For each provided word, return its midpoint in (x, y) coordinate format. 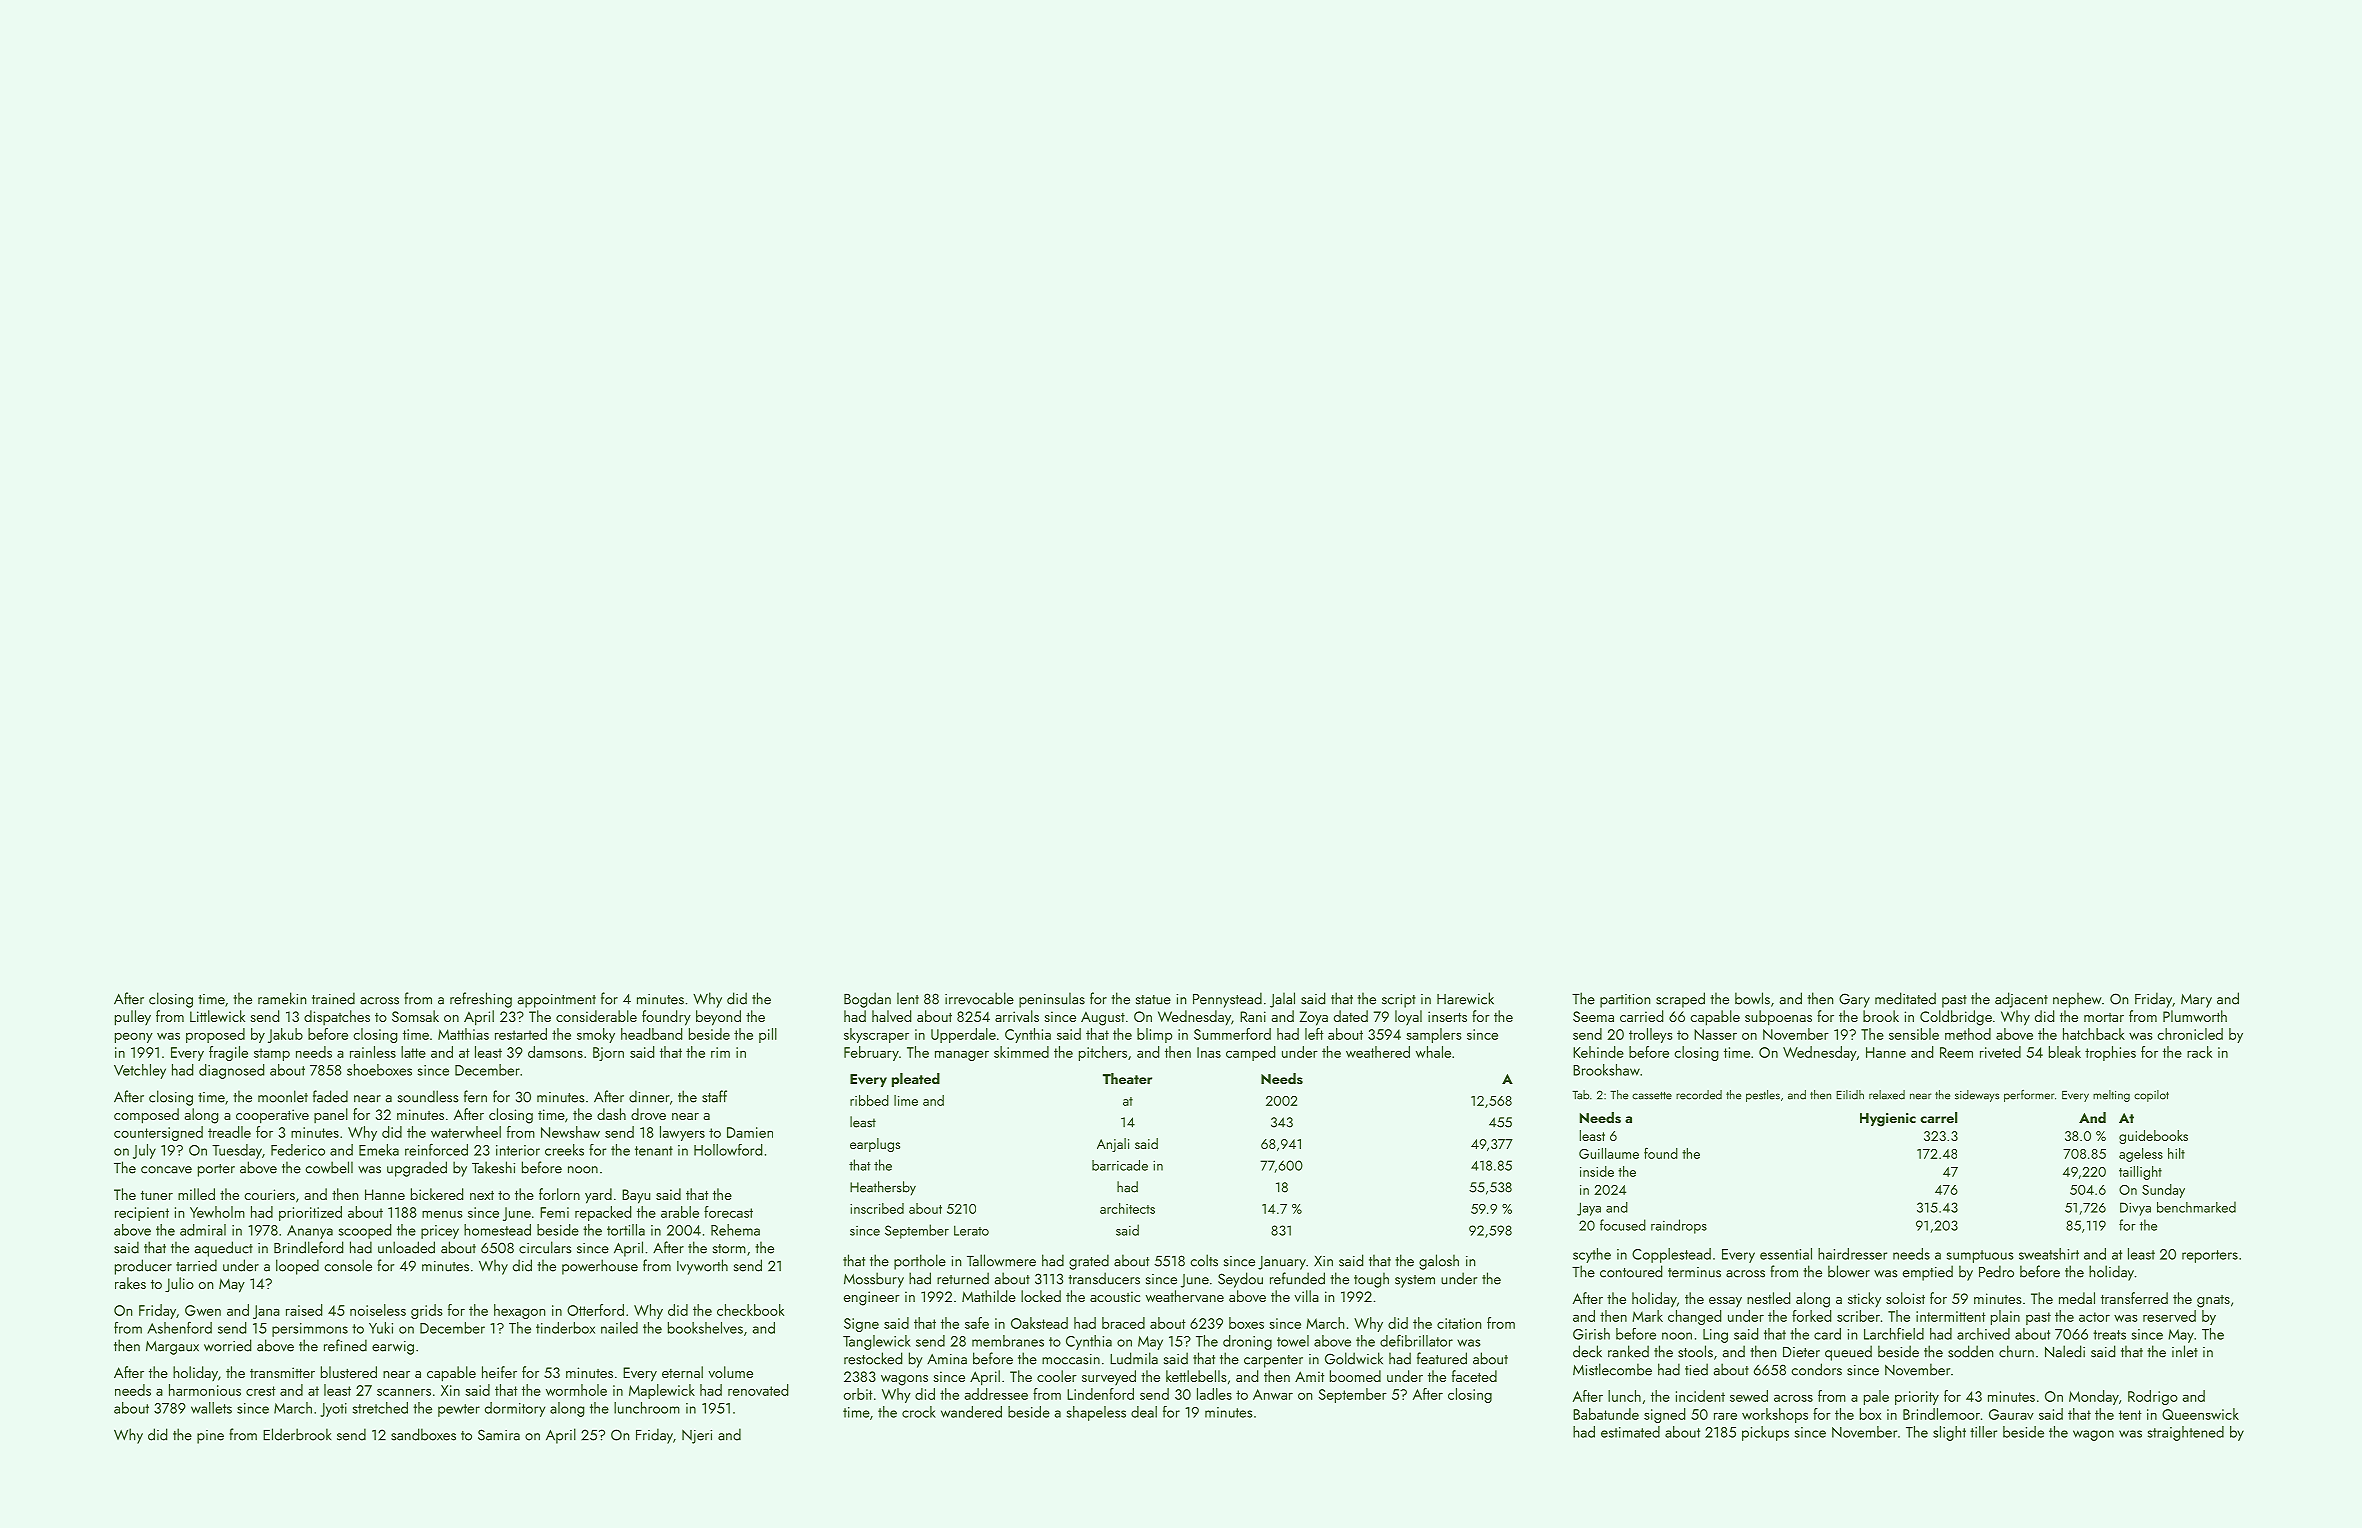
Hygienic (1888, 1120)
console (348, 1265)
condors (1816, 1369)
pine (210, 1437)
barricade (1120, 1165)
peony (134, 1038)
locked (1041, 1296)
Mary (2196, 1001)
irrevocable (979, 998)
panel (331, 1115)
